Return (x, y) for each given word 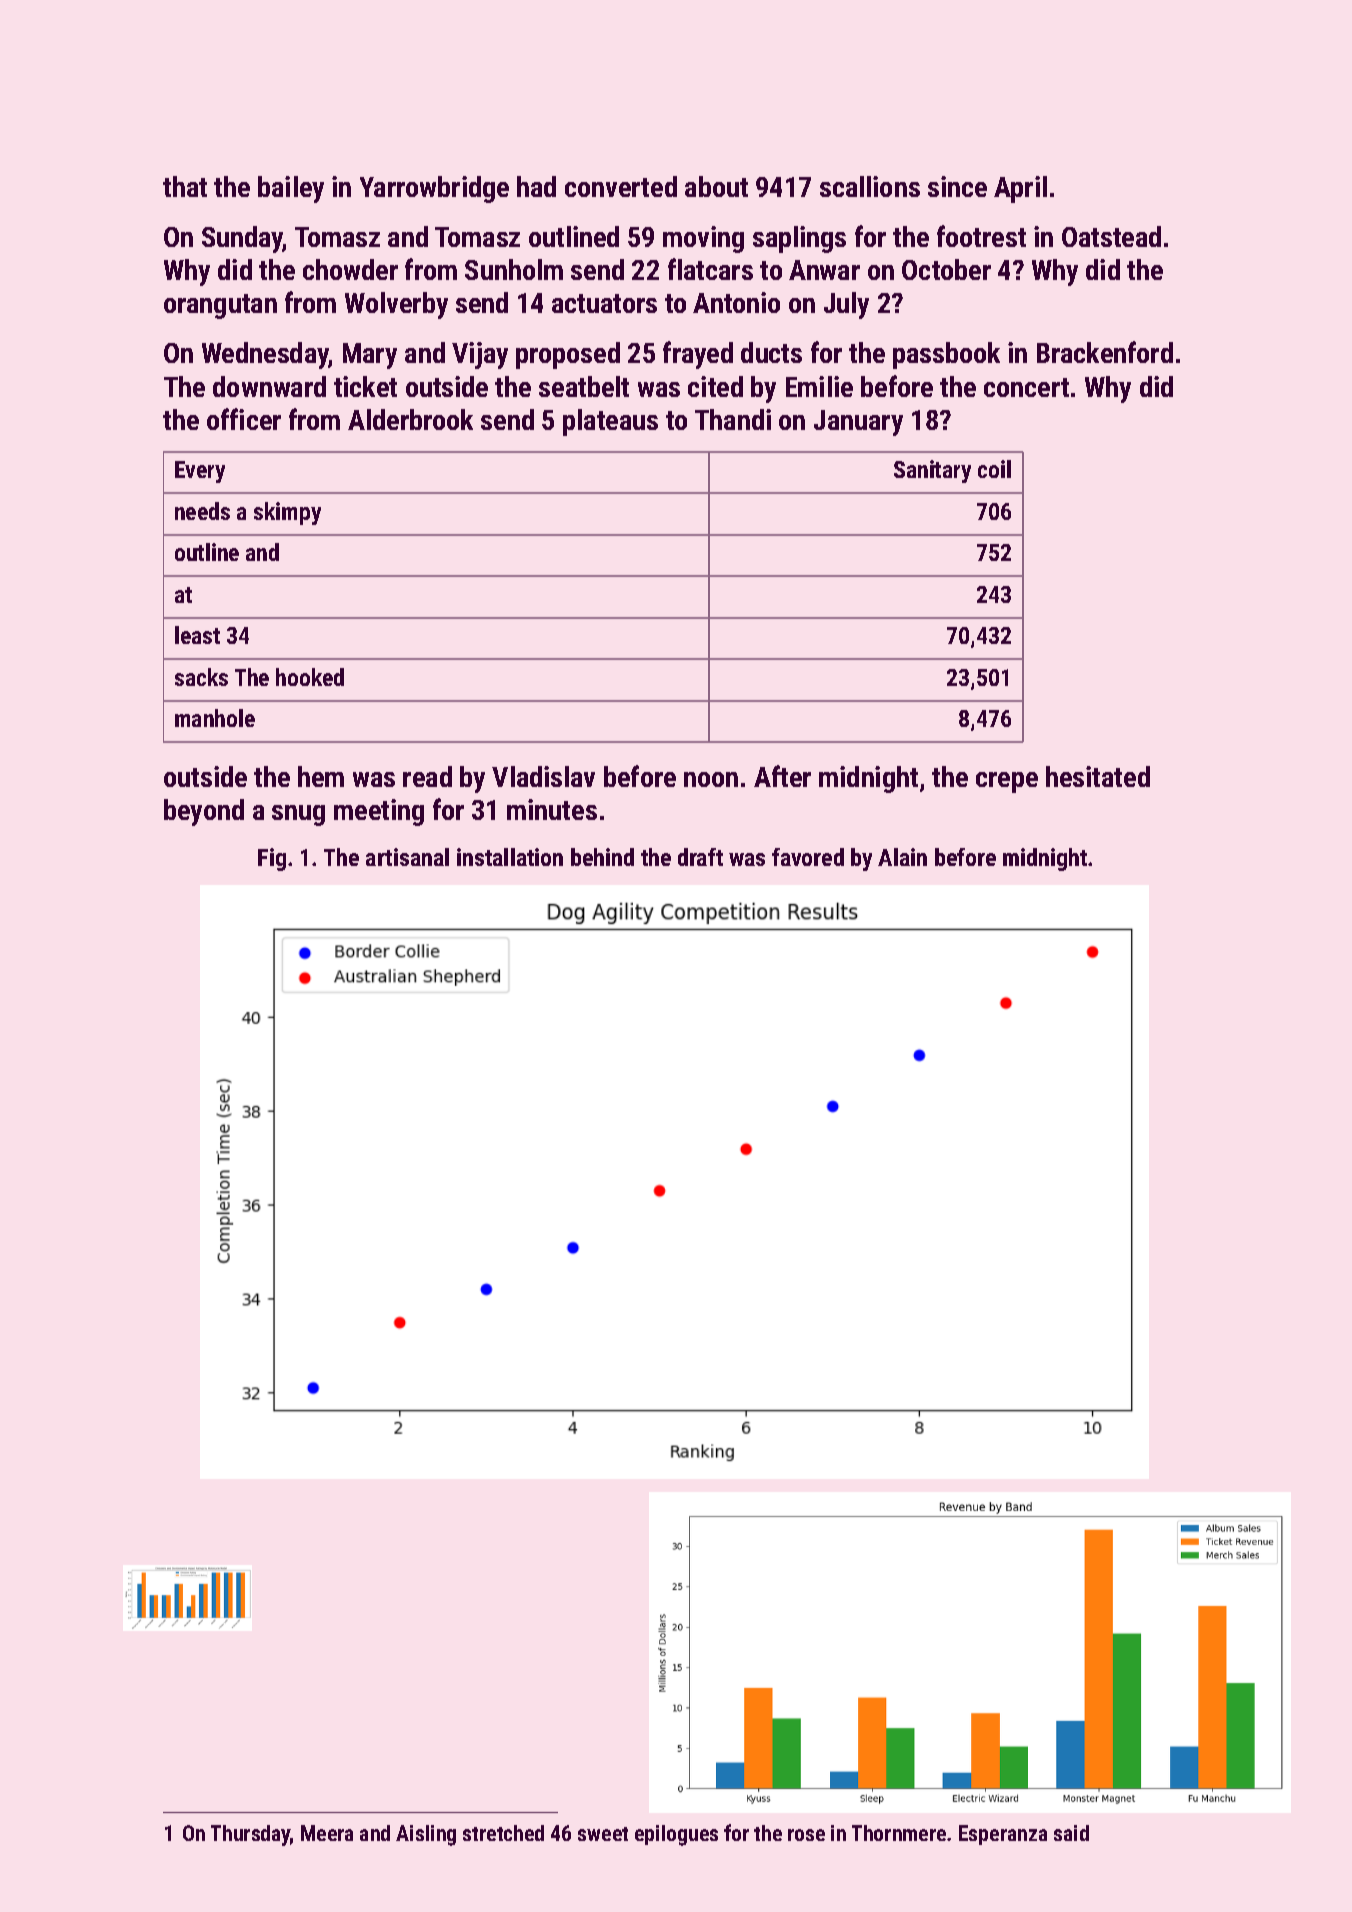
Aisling (426, 1835)
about (716, 186)
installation (510, 857)
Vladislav (543, 776)
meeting (379, 812)
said (1071, 1833)
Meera (327, 1833)
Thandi (733, 419)
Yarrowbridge (434, 189)
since (957, 186)
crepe (1007, 782)
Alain (902, 857)
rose (806, 1835)
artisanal (407, 857)
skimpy (287, 513)
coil (994, 469)
